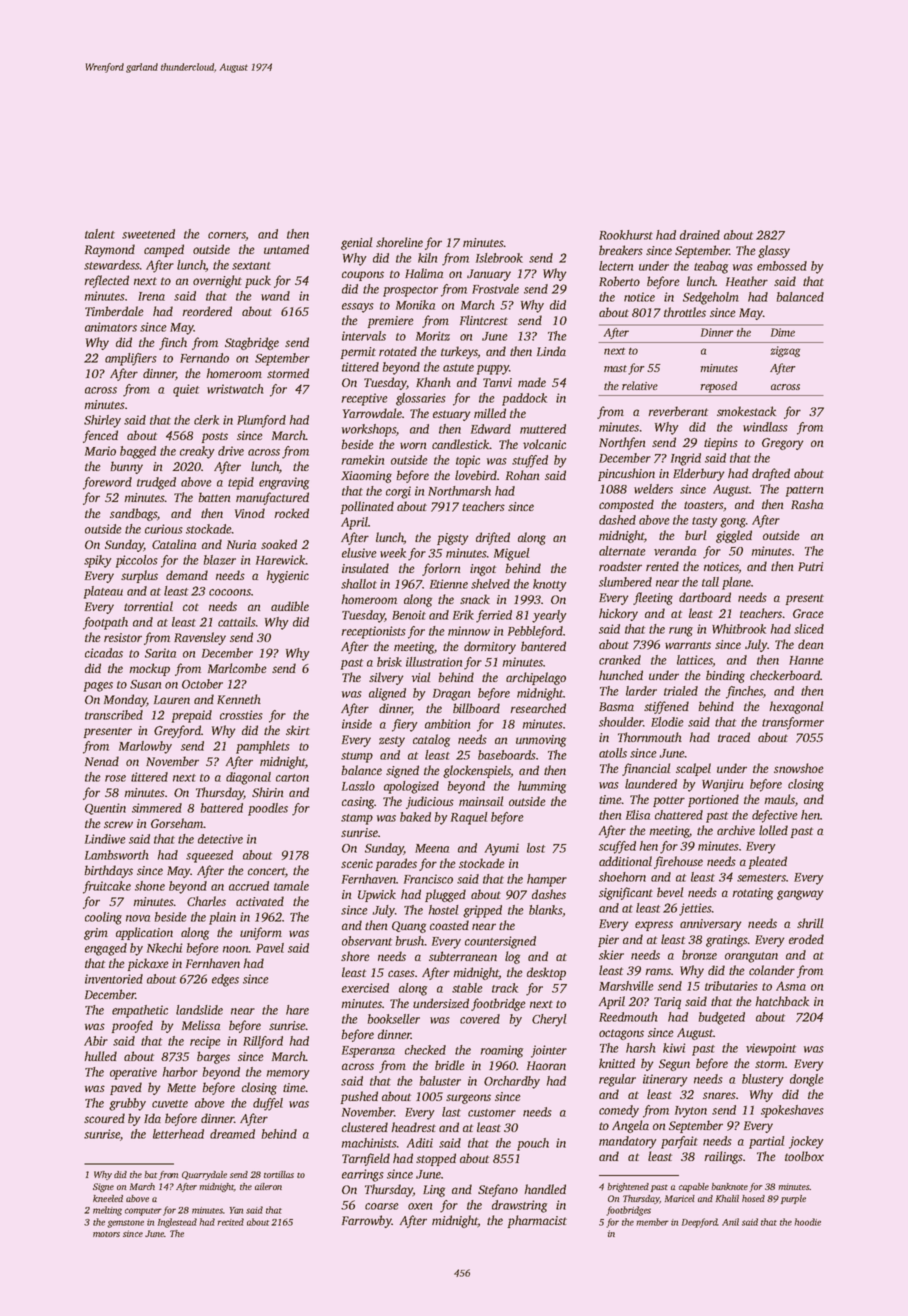 The height and width of the screenshot is (1316, 908). I want to click on corners, so click(227, 236).
